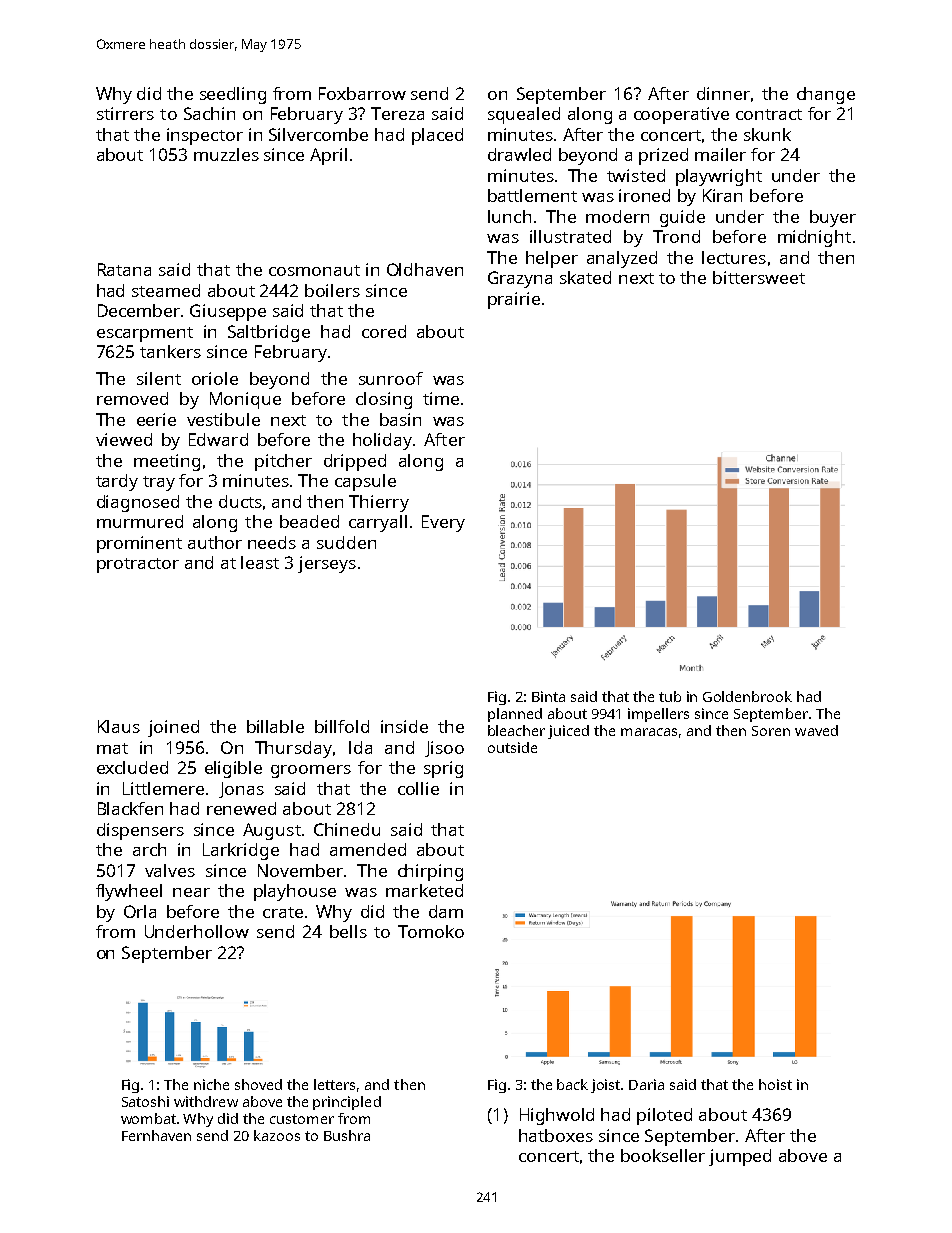 This document has height=1233, width=952. I want to click on cored, so click(384, 331).
